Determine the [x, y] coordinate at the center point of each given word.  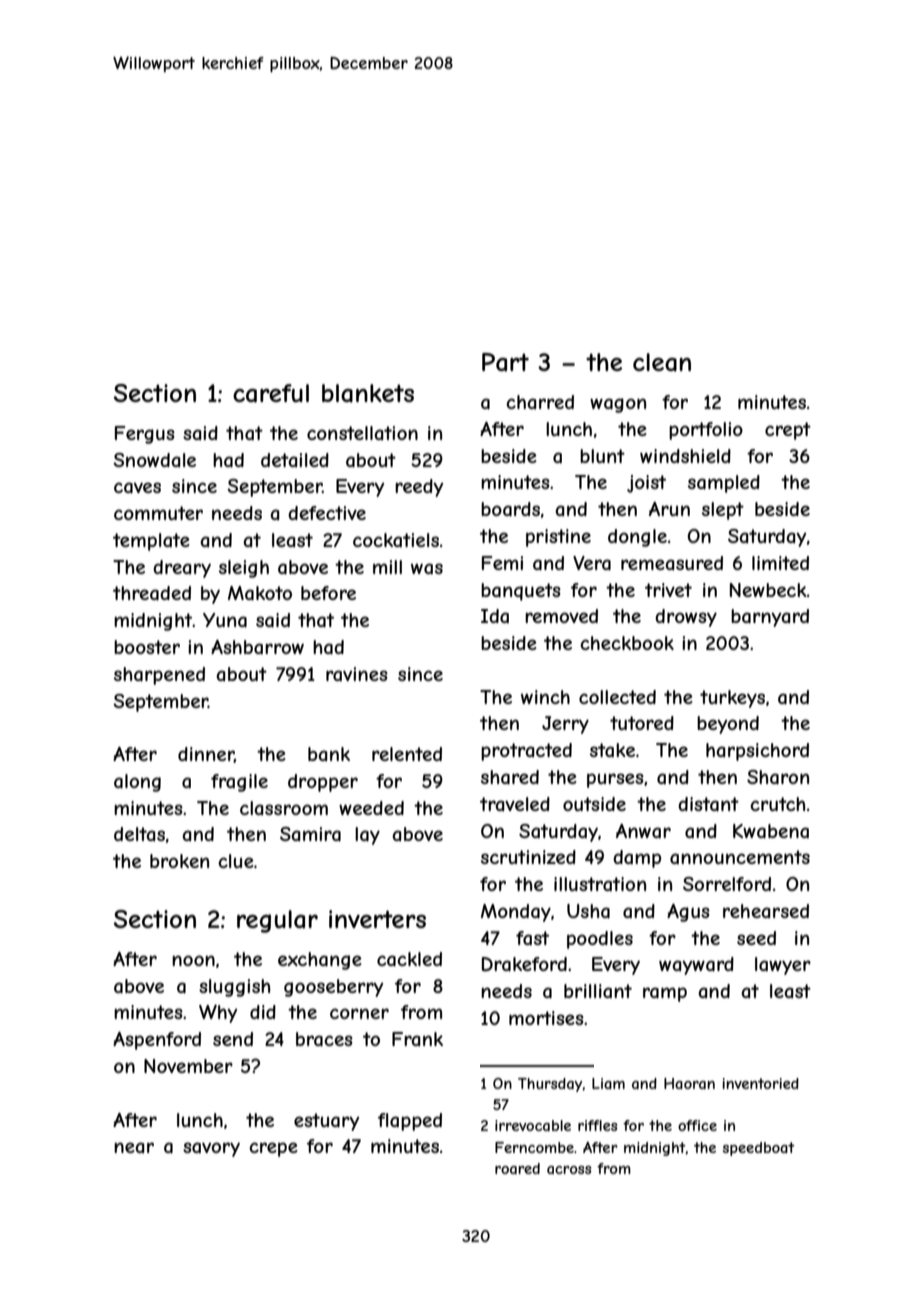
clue [236, 861]
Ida [495, 616]
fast [532, 938]
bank [329, 754]
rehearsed [766, 911]
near [134, 1147]
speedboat [759, 1149]
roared [517, 1168]
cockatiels [396, 540]
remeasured [672, 563]
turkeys [732, 699]
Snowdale [154, 460]
